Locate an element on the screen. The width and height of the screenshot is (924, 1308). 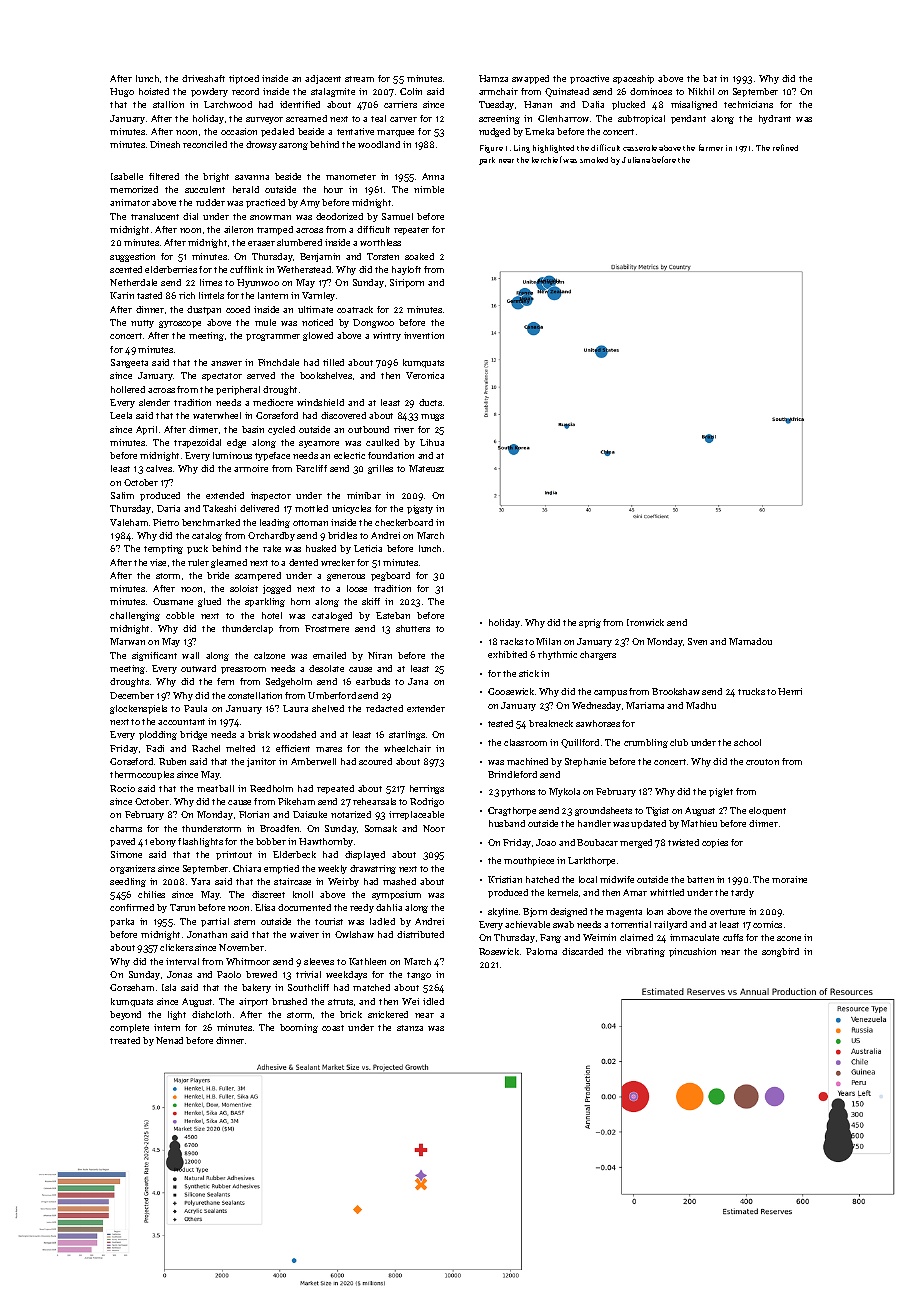
adjacent is located at coordinates (323, 79).
